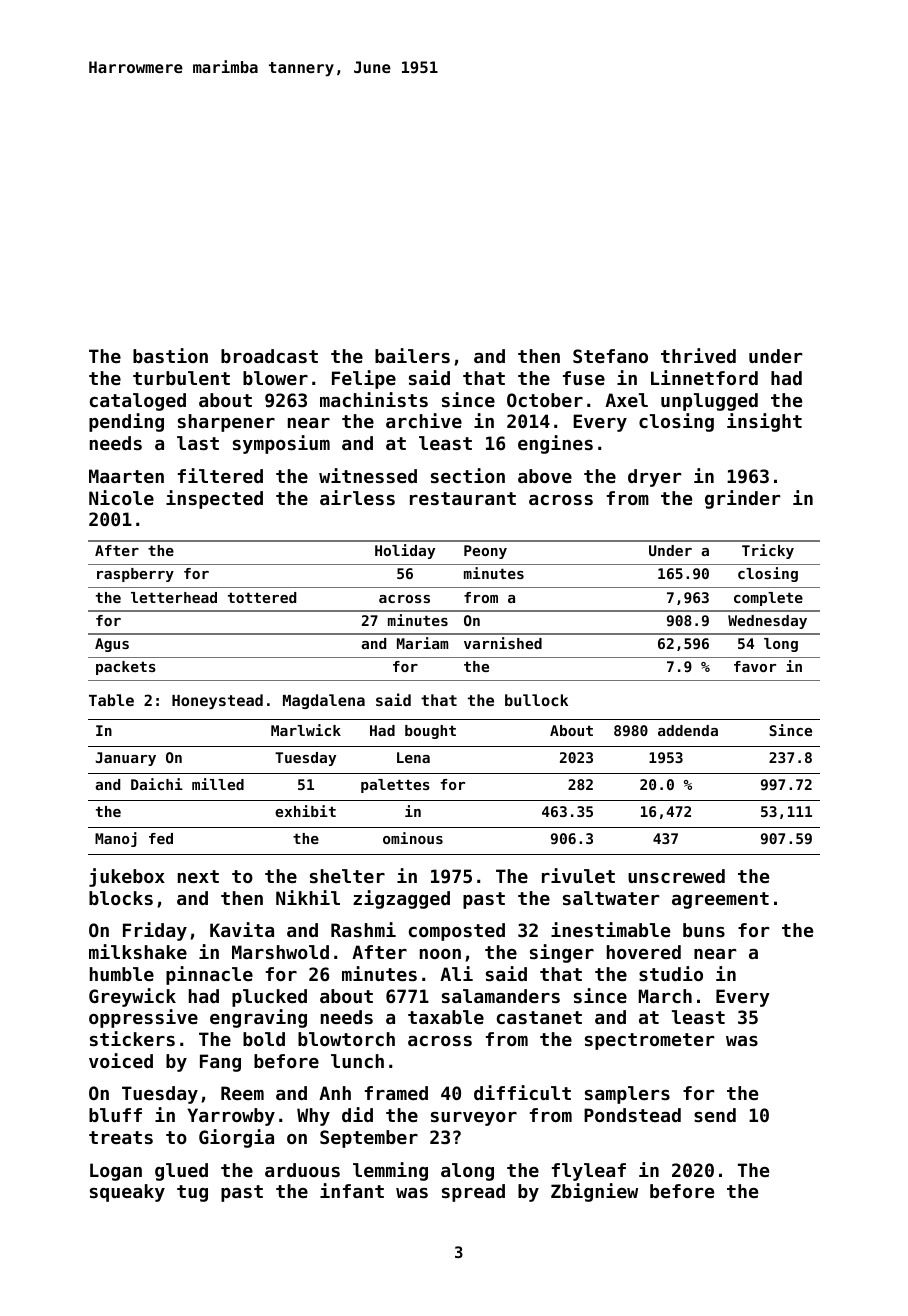 The height and width of the image is (1316, 908). What do you see at coordinates (170, 355) in the image?
I see `bastion` at bounding box center [170, 355].
